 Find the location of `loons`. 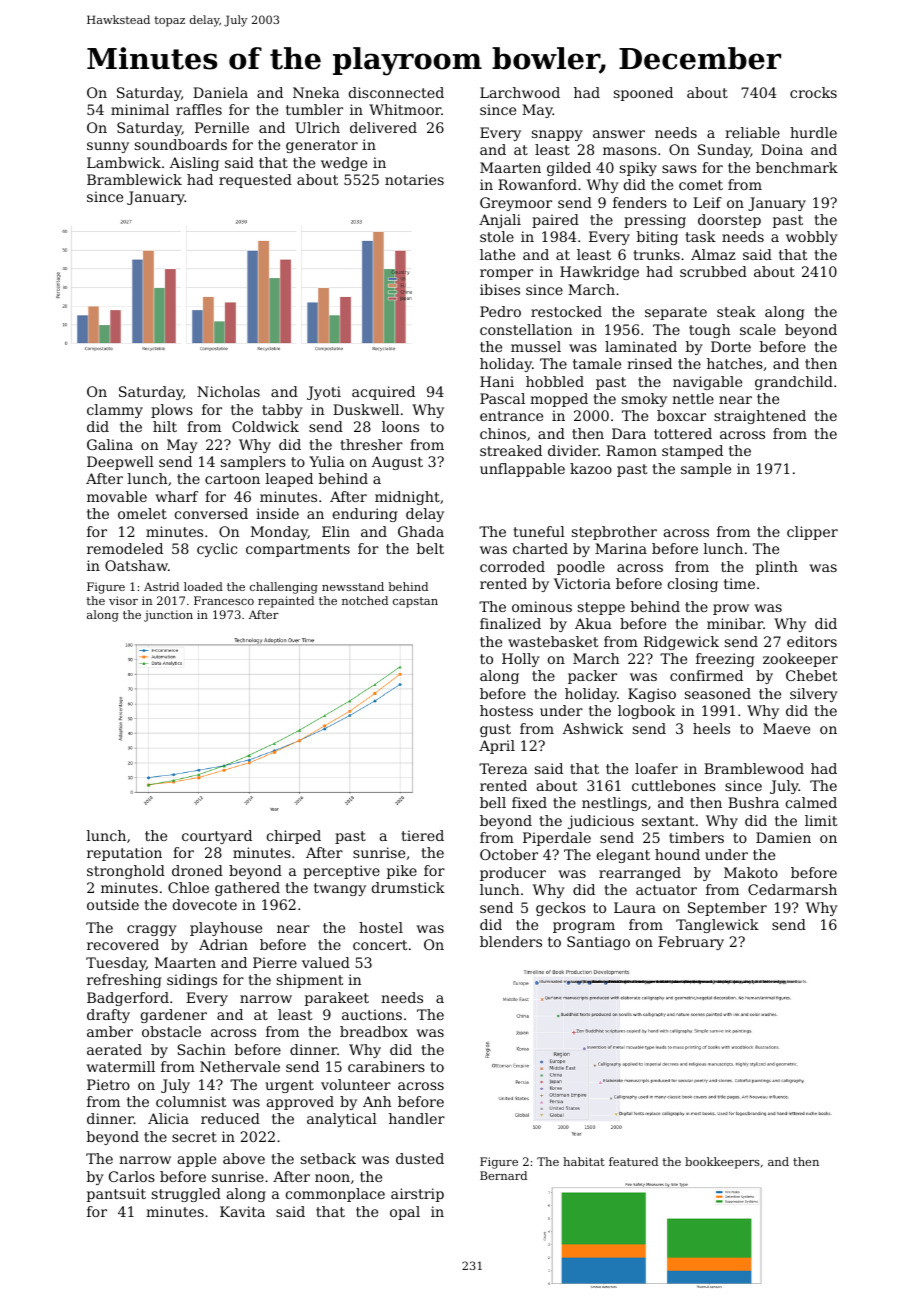

loons is located at coordinates (400, 426).
